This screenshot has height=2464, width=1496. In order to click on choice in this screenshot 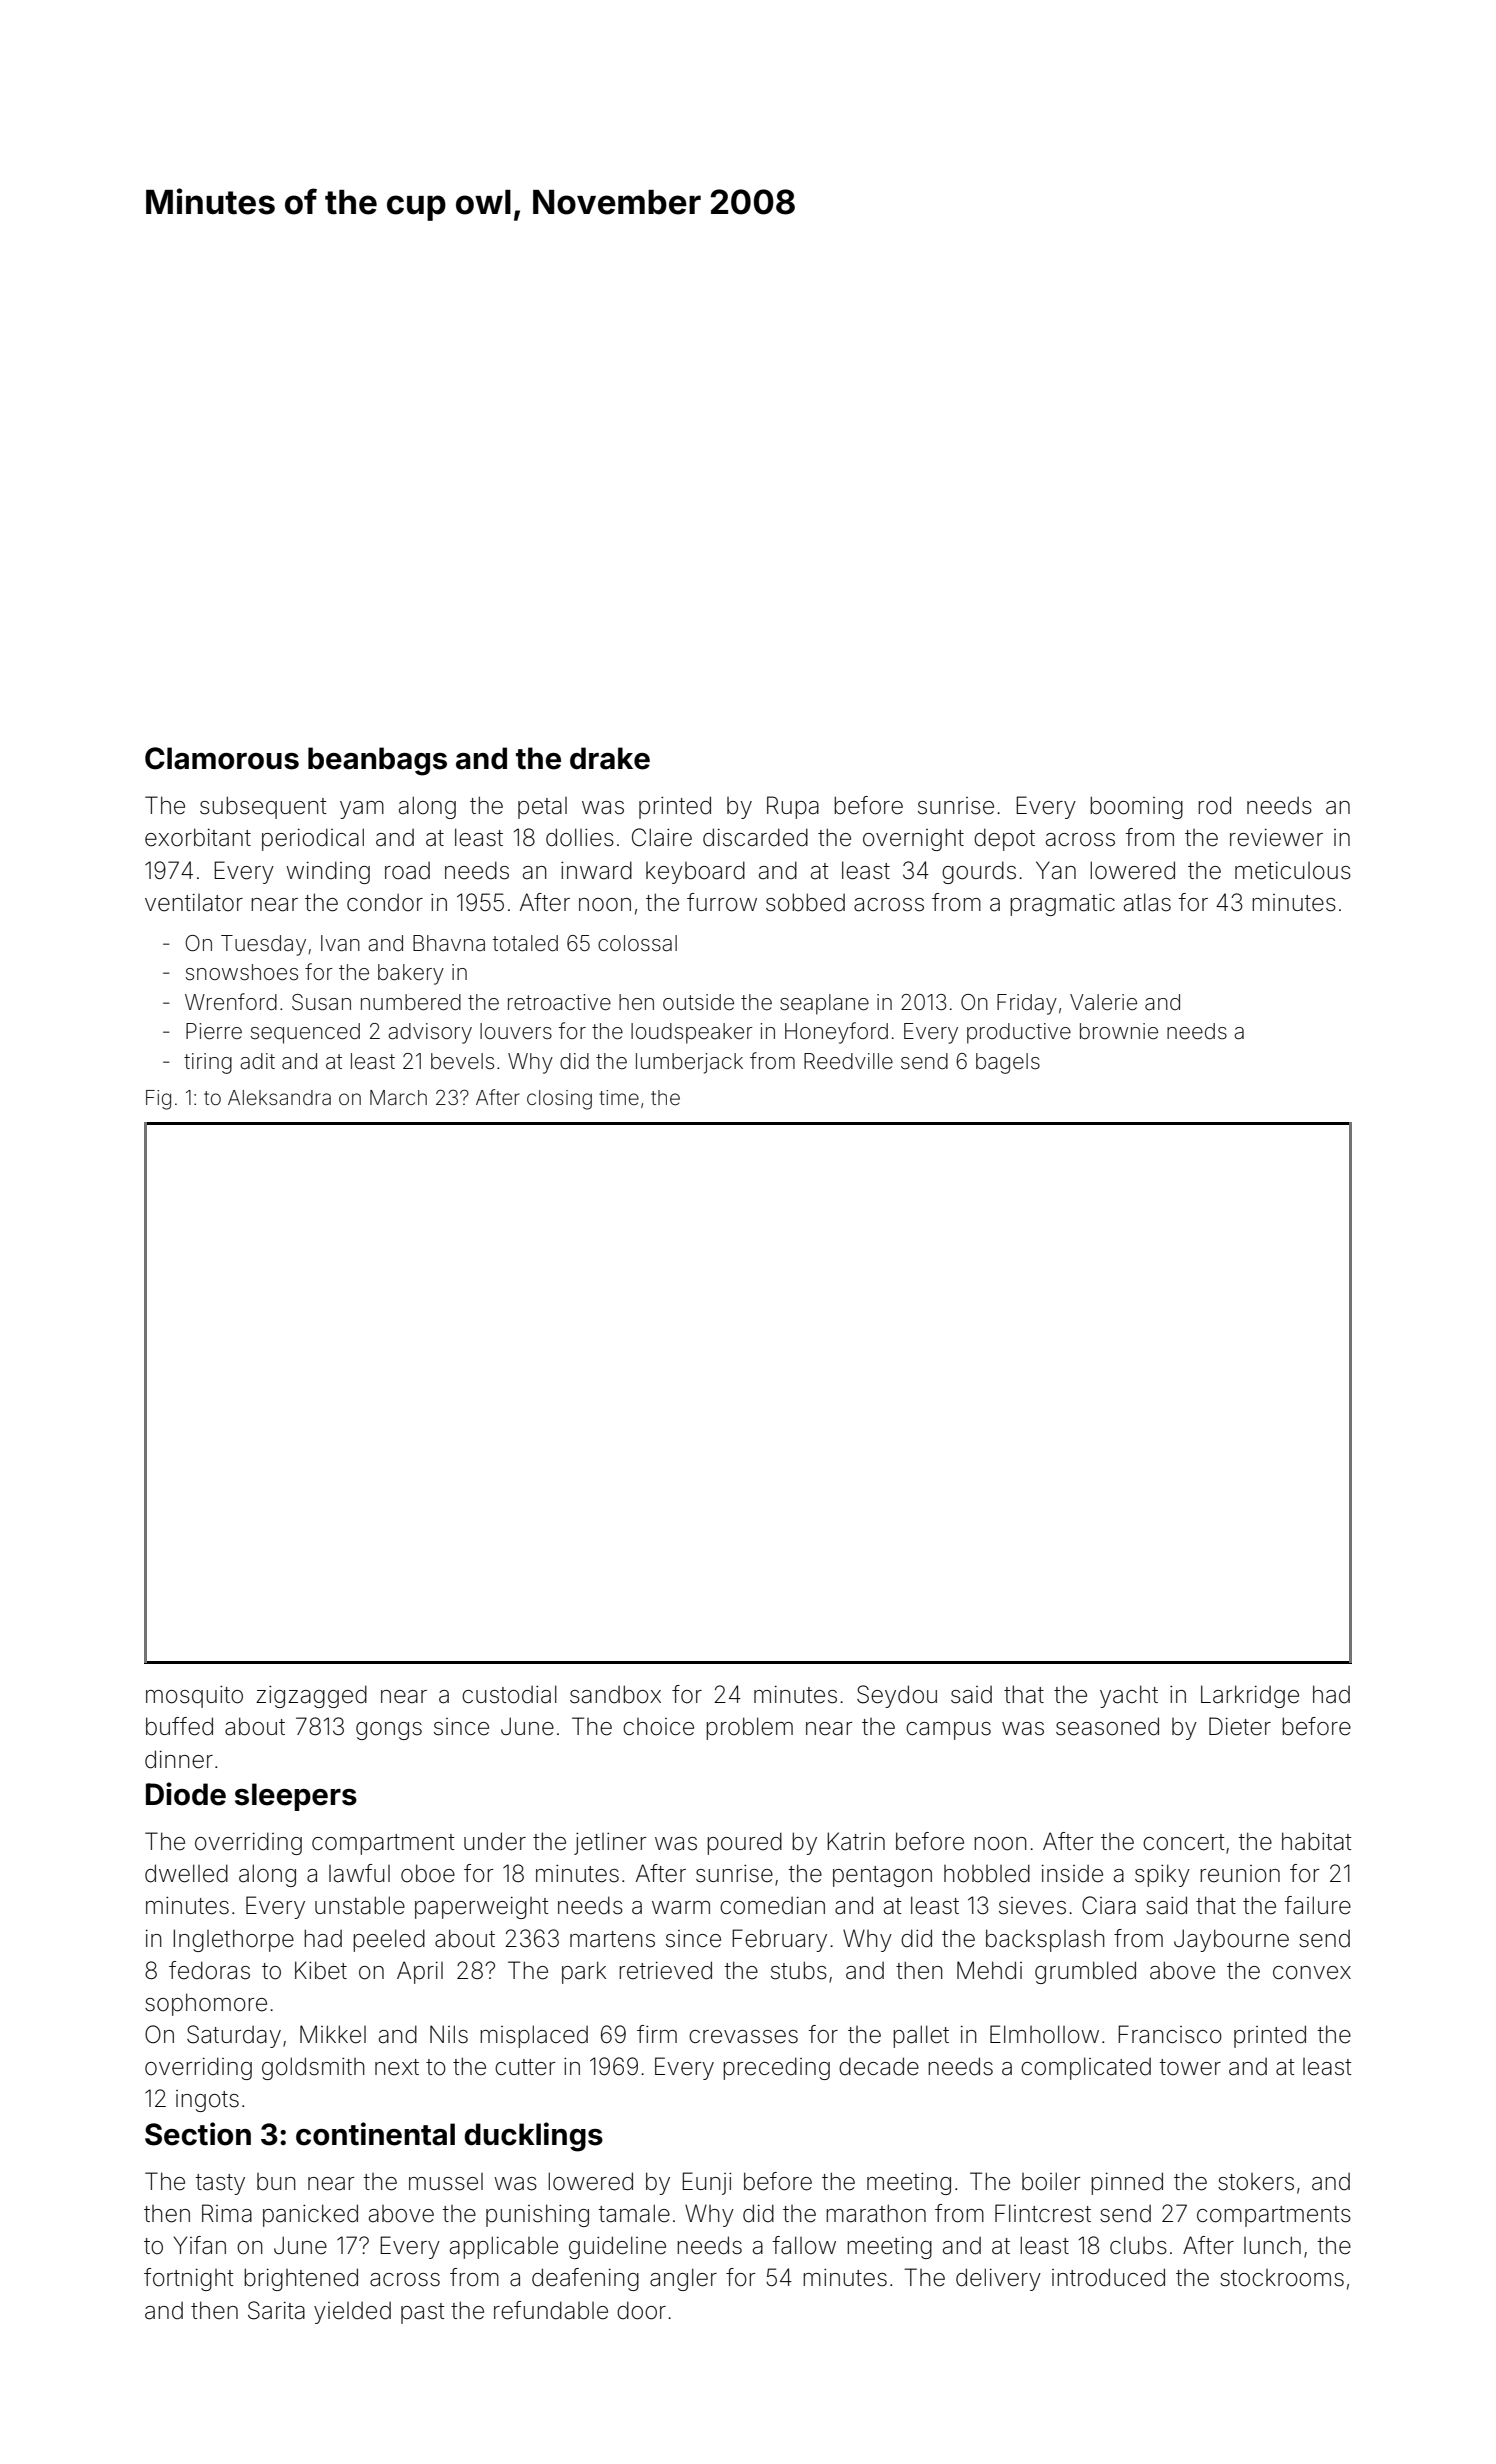, I will do `click(658, 1727)`.
